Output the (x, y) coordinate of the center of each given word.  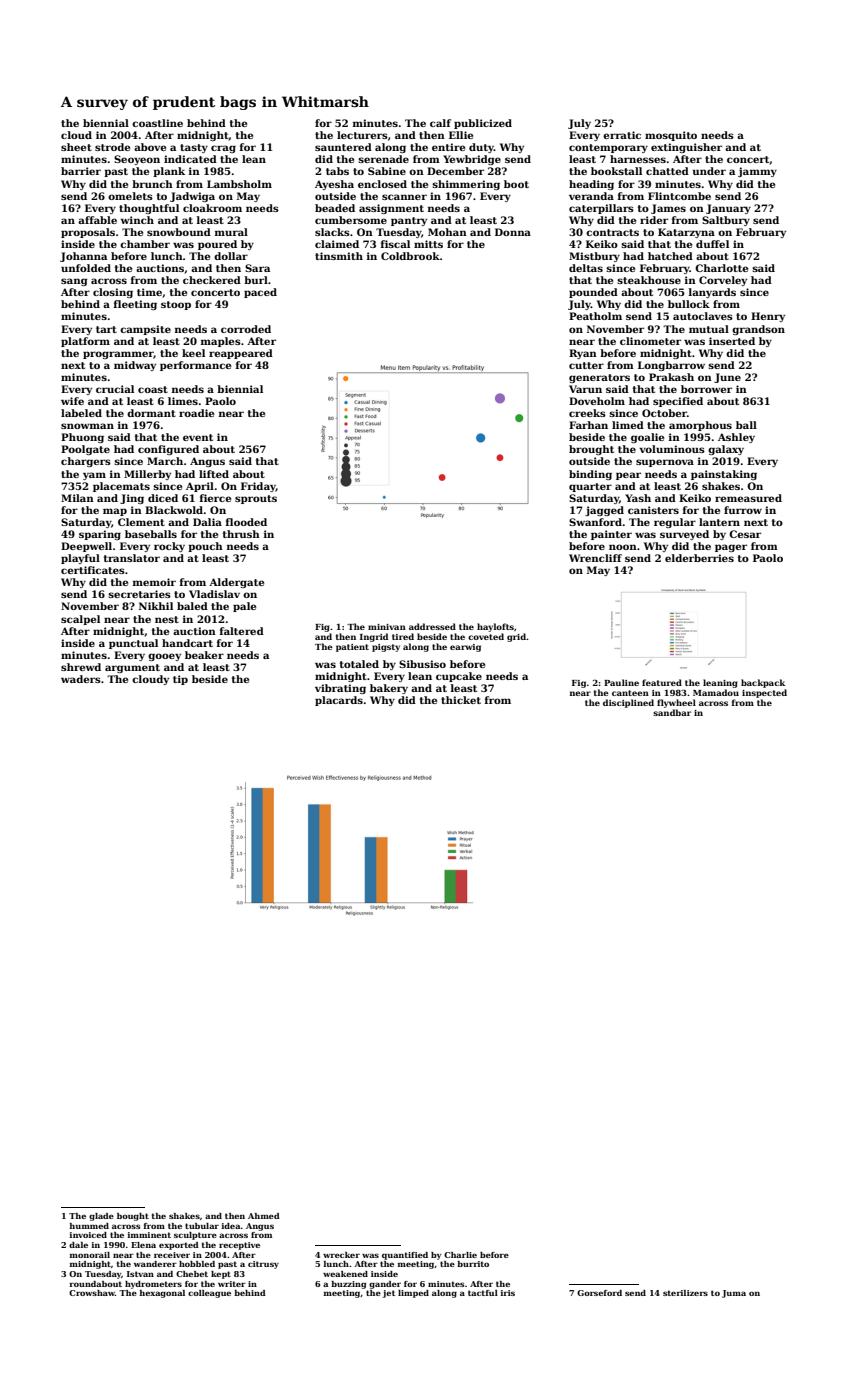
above (150, 147)
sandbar (672, 712)
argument (132, 668)
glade (101, 1217)
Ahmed (264, 1216)
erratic (622, 135)
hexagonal (162, 1294)
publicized (483, 124)
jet (389, 1294)
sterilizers (685, 1293)
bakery (389, 689)
